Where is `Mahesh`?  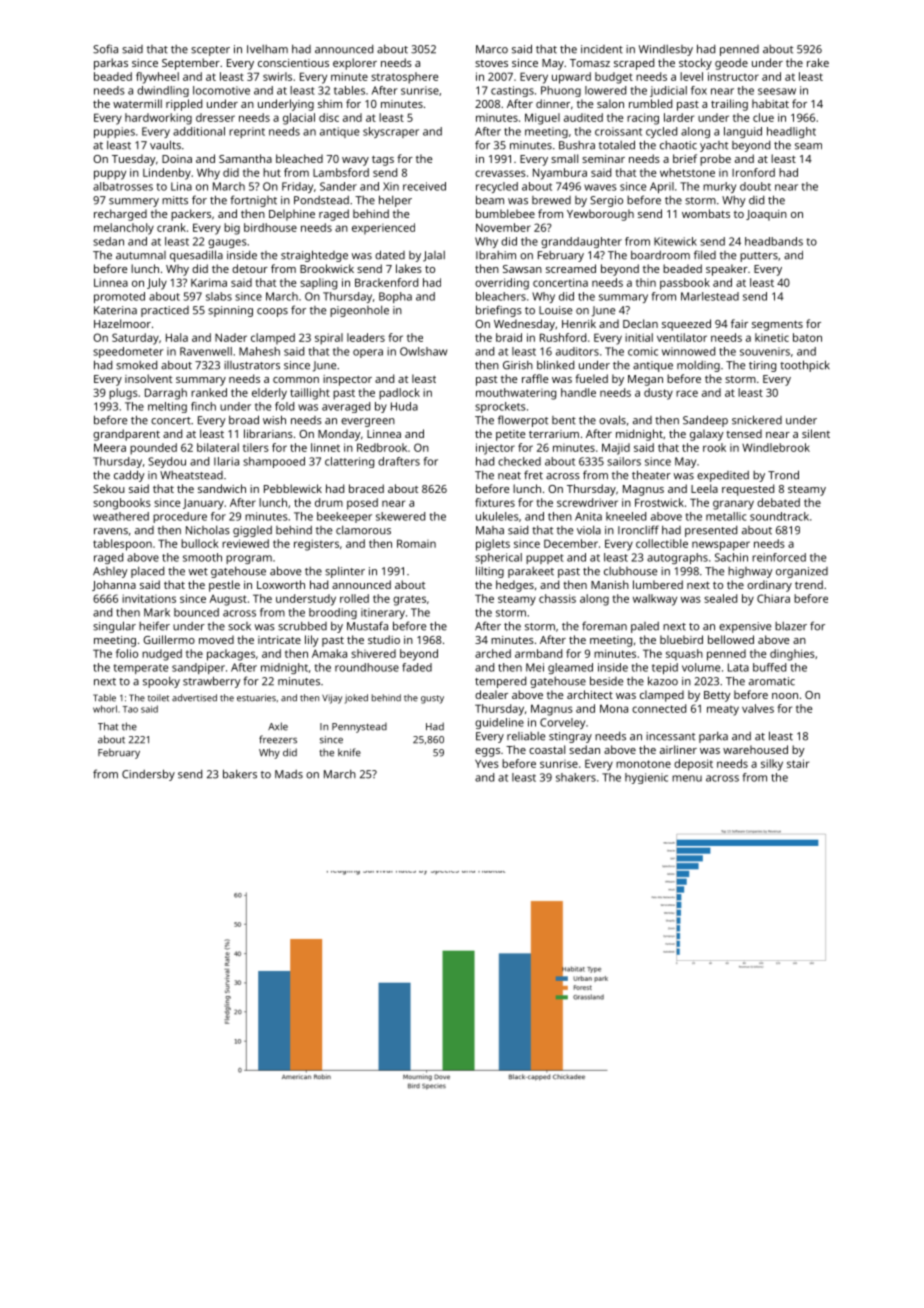
Mahesh is located at coordinates (259, 351).
